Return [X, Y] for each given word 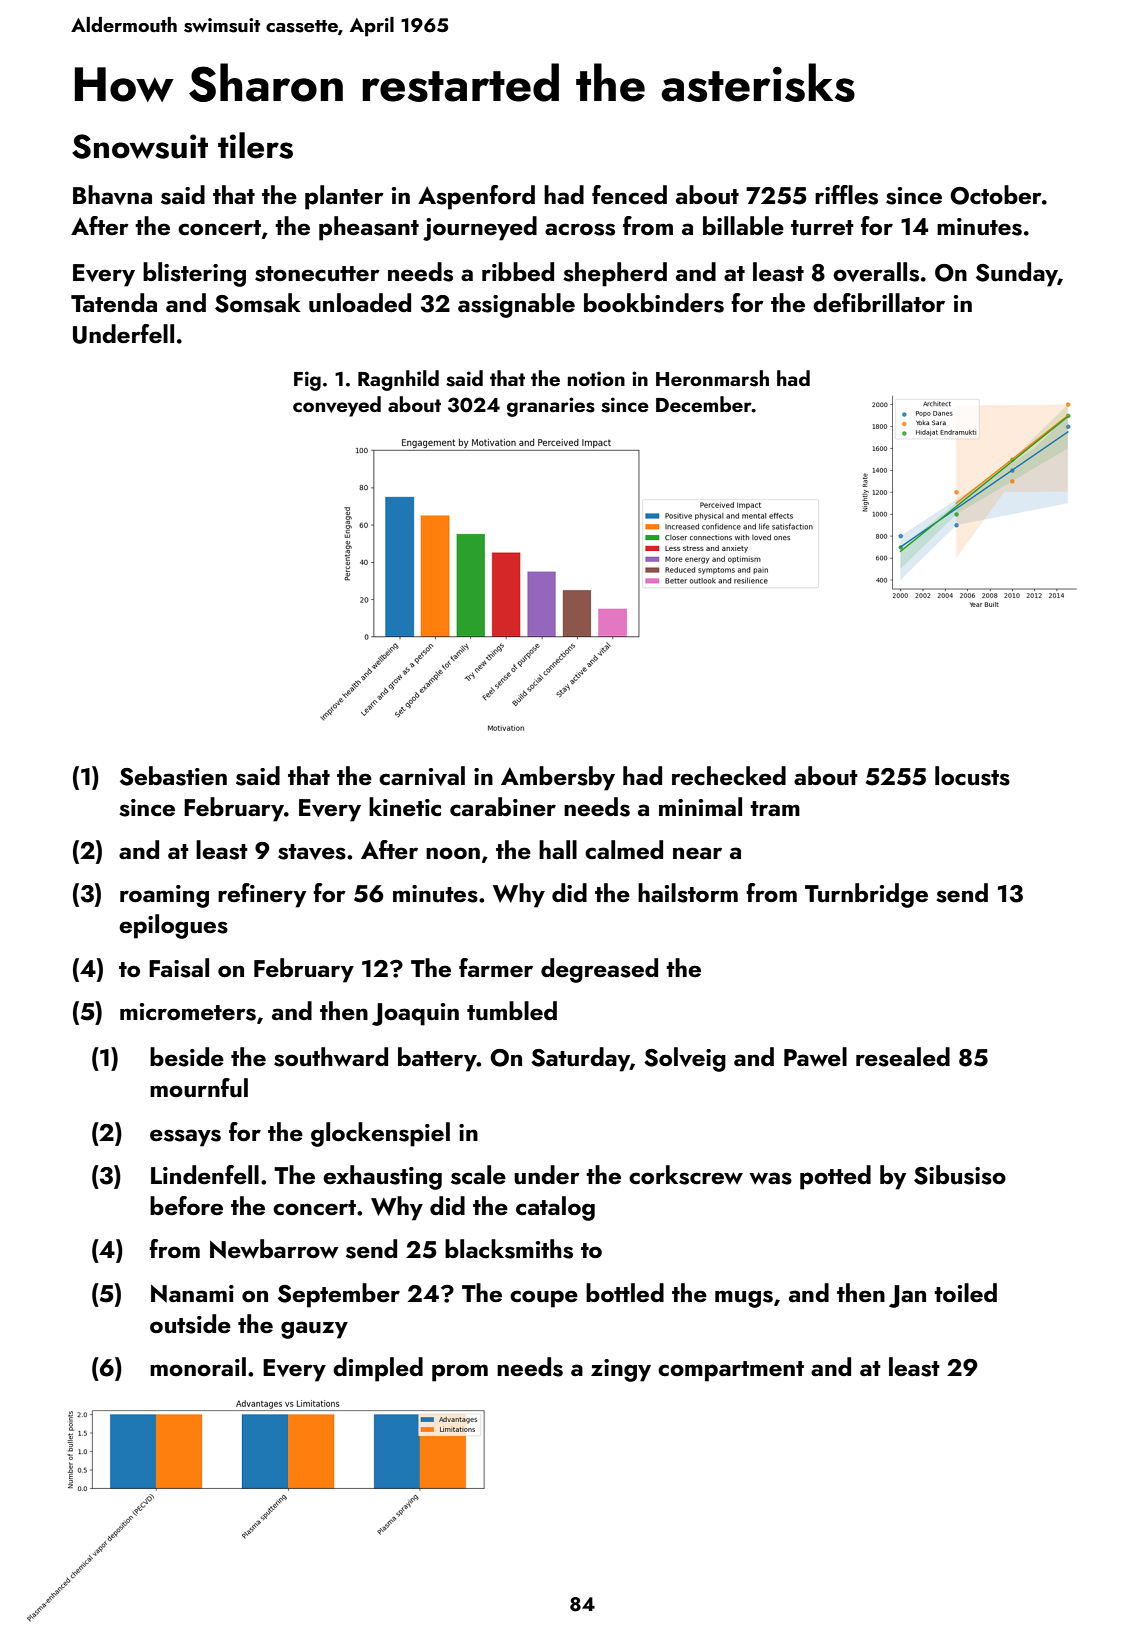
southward [331, 1057]
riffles [846, 195]
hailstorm [688, 893]
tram [775, 808]
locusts [972, 776]
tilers [255, 145]
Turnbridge [866, 895]
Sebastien [173, 776]
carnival [422, 776]
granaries [551, 407]
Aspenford [476, 197]
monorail [198, 1366]
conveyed [337, 406]
